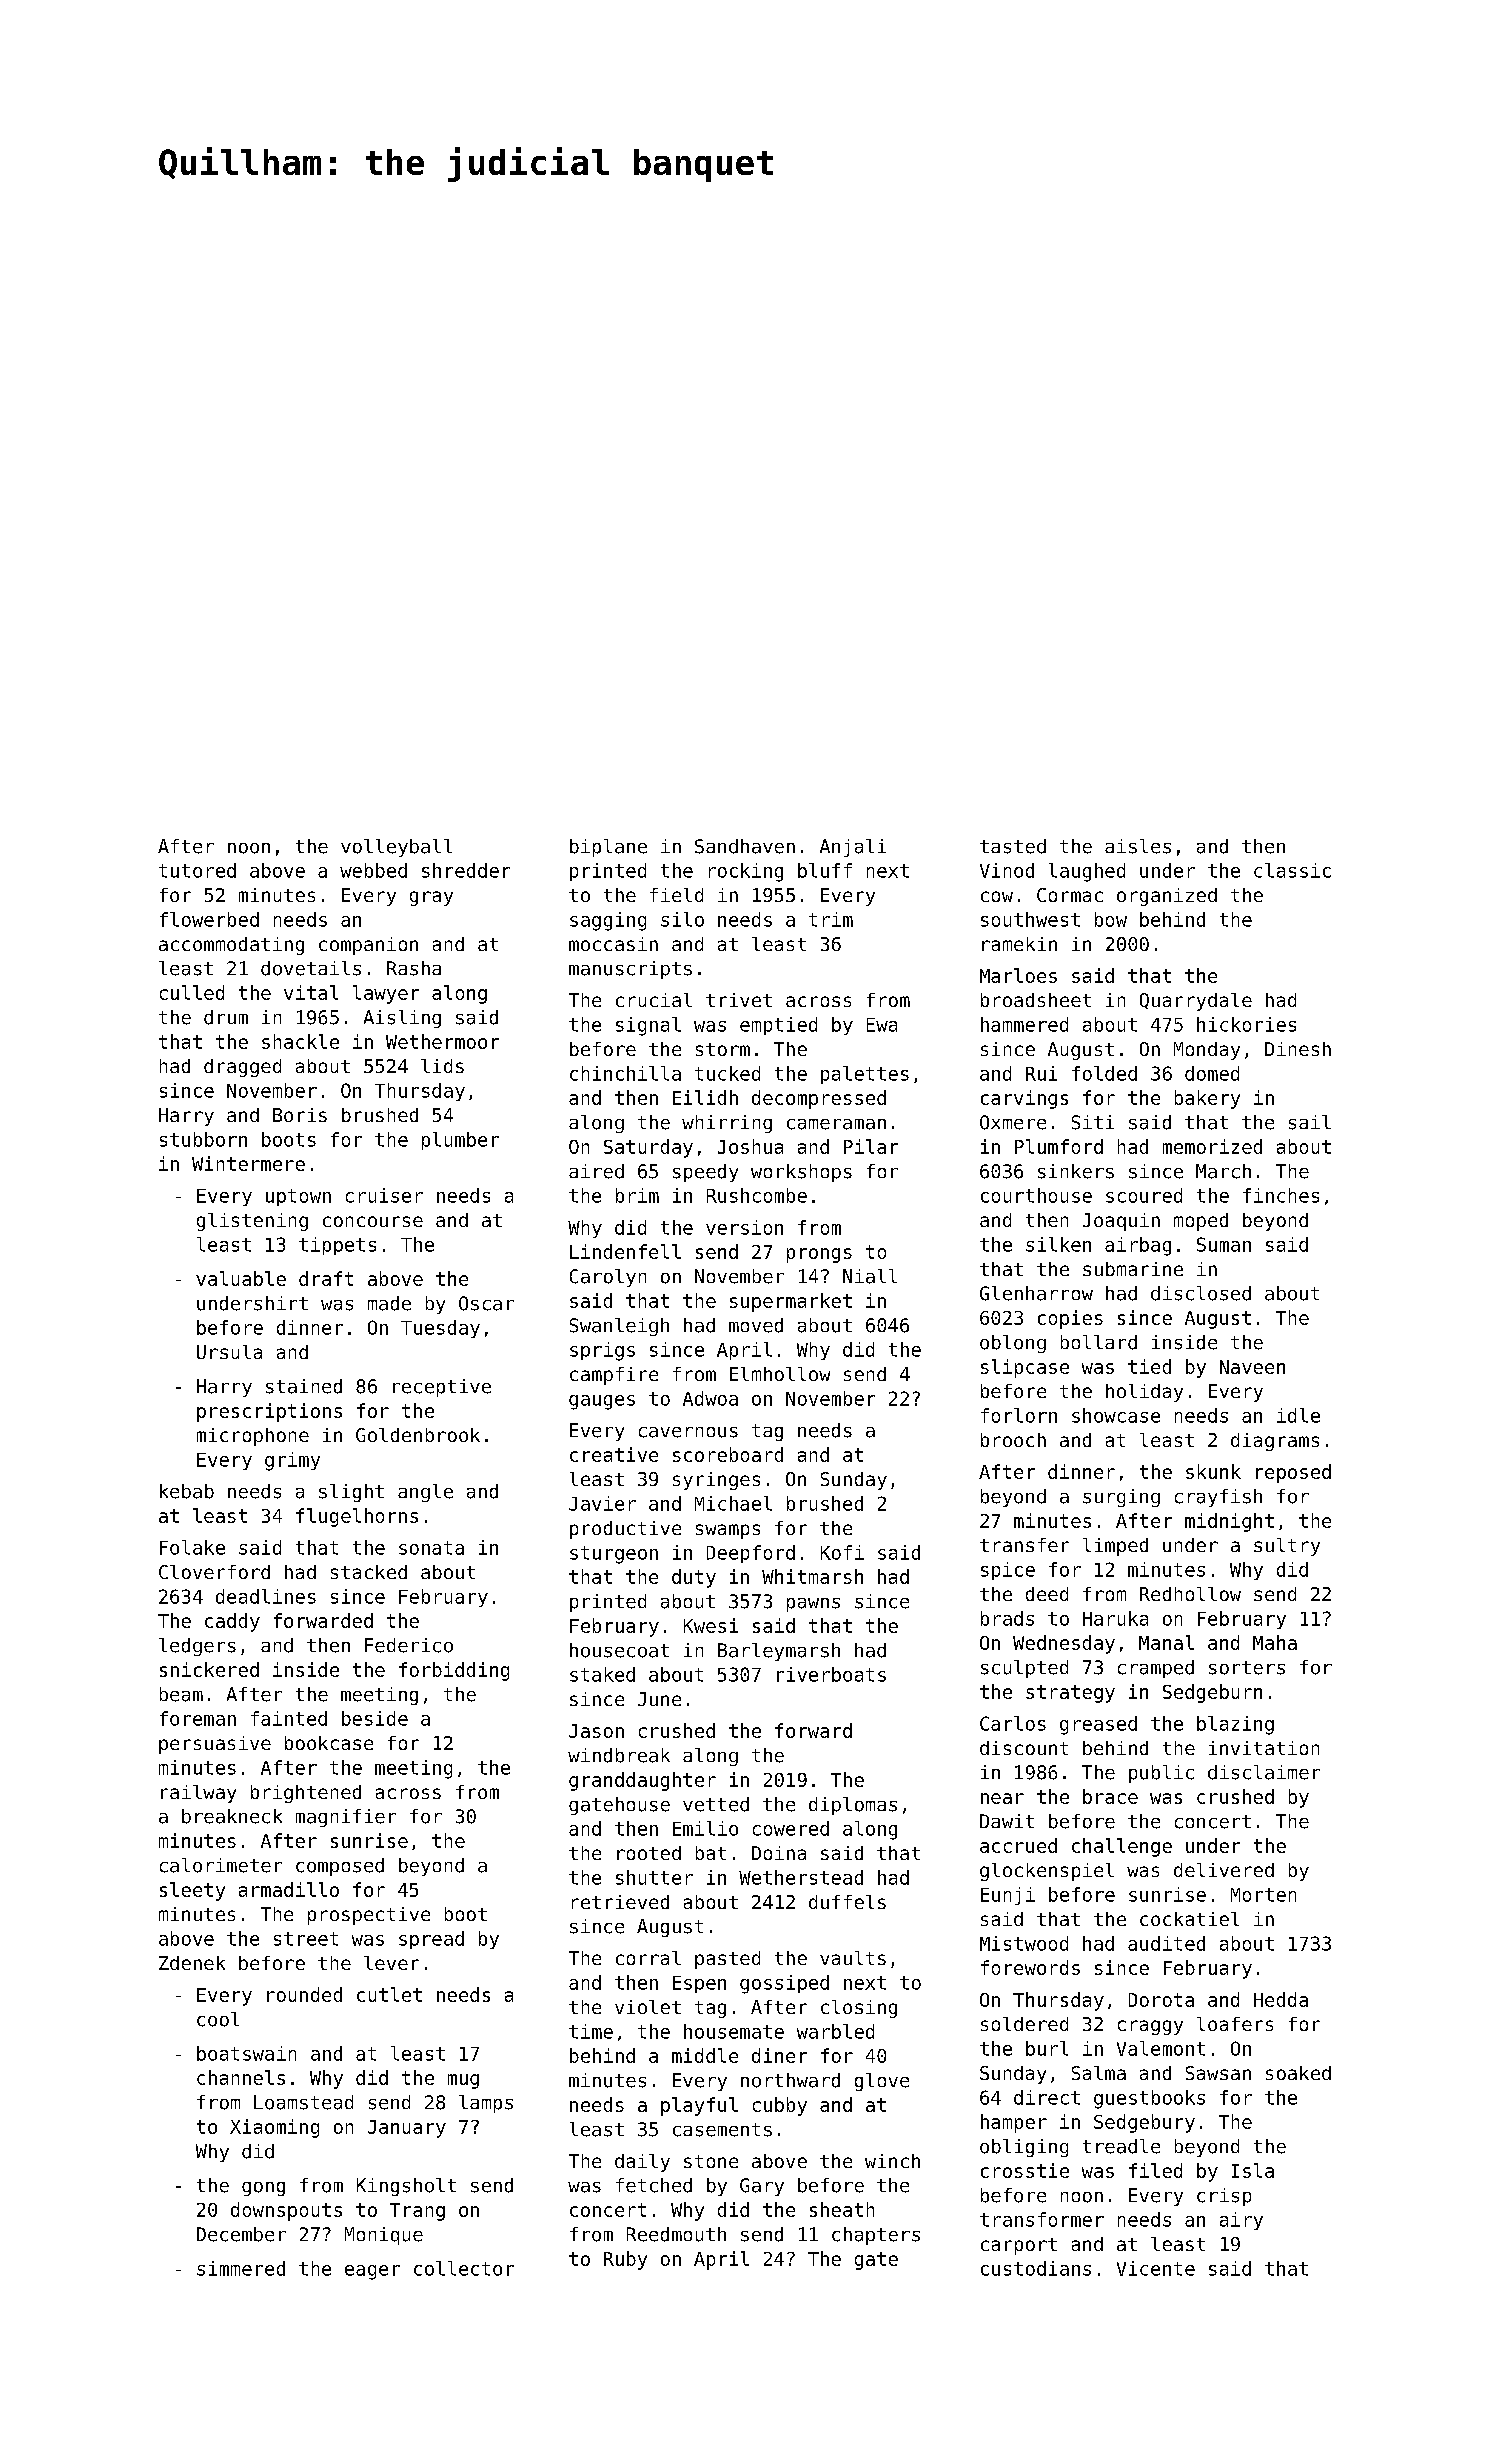 The image size is (1496, 2464). I want to click on pasted, so click(727, 1960).
